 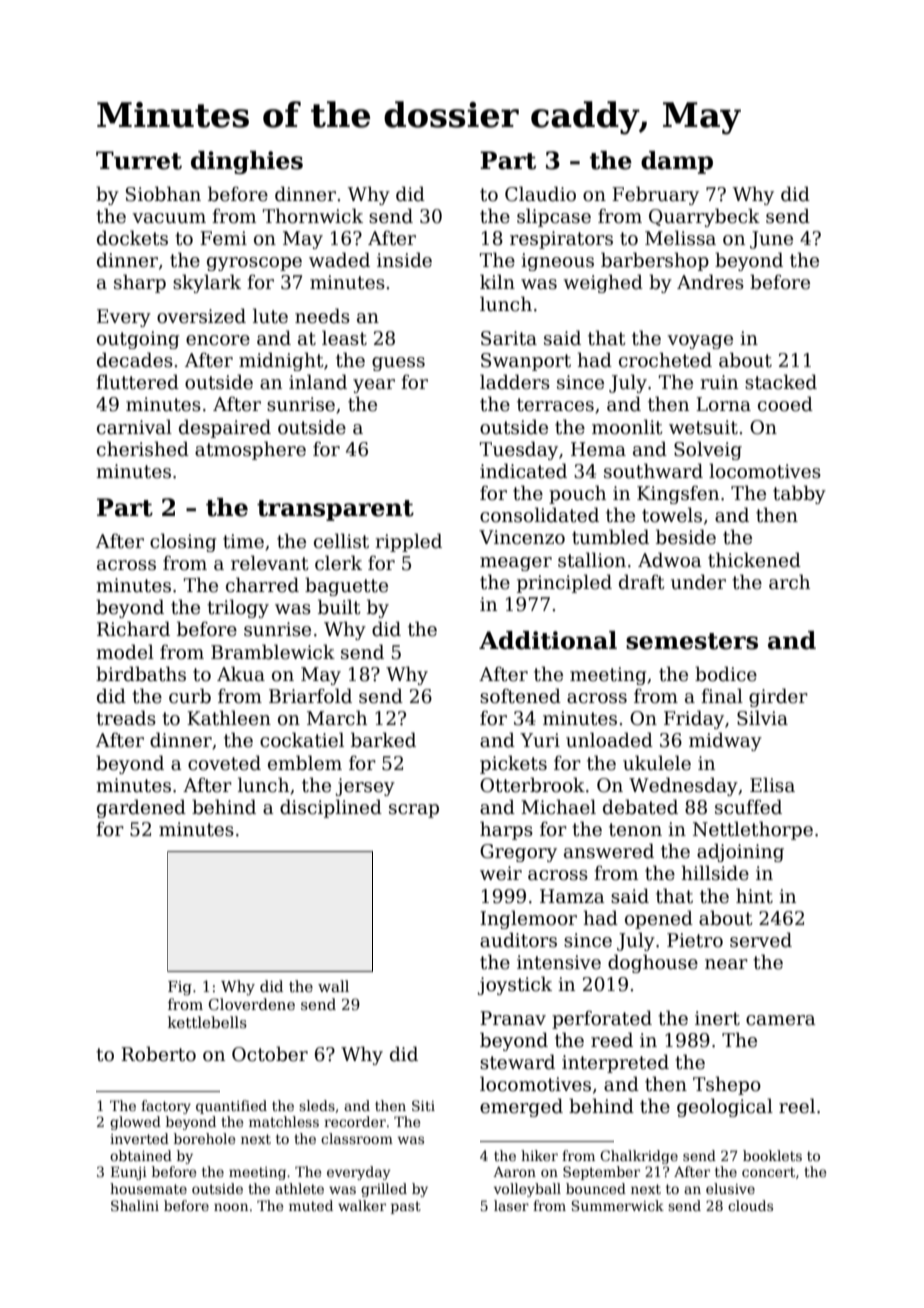 I want to click on hiker, so click(x=539, y=1155).
